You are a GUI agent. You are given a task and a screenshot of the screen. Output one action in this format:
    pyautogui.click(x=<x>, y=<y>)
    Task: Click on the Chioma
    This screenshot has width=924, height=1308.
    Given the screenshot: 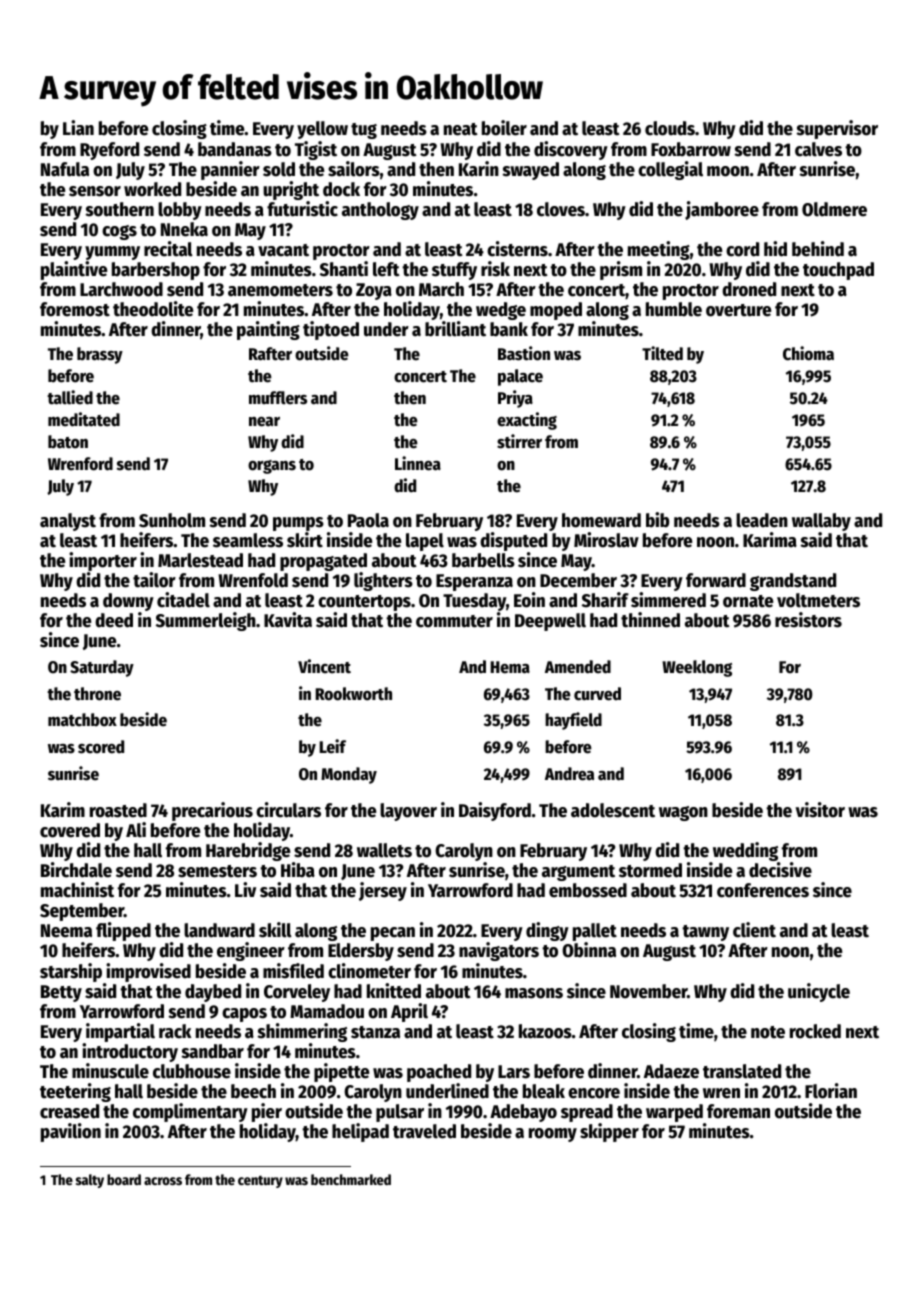 What is the action you would take?
    pyautogui.click(x=808, y=353)
